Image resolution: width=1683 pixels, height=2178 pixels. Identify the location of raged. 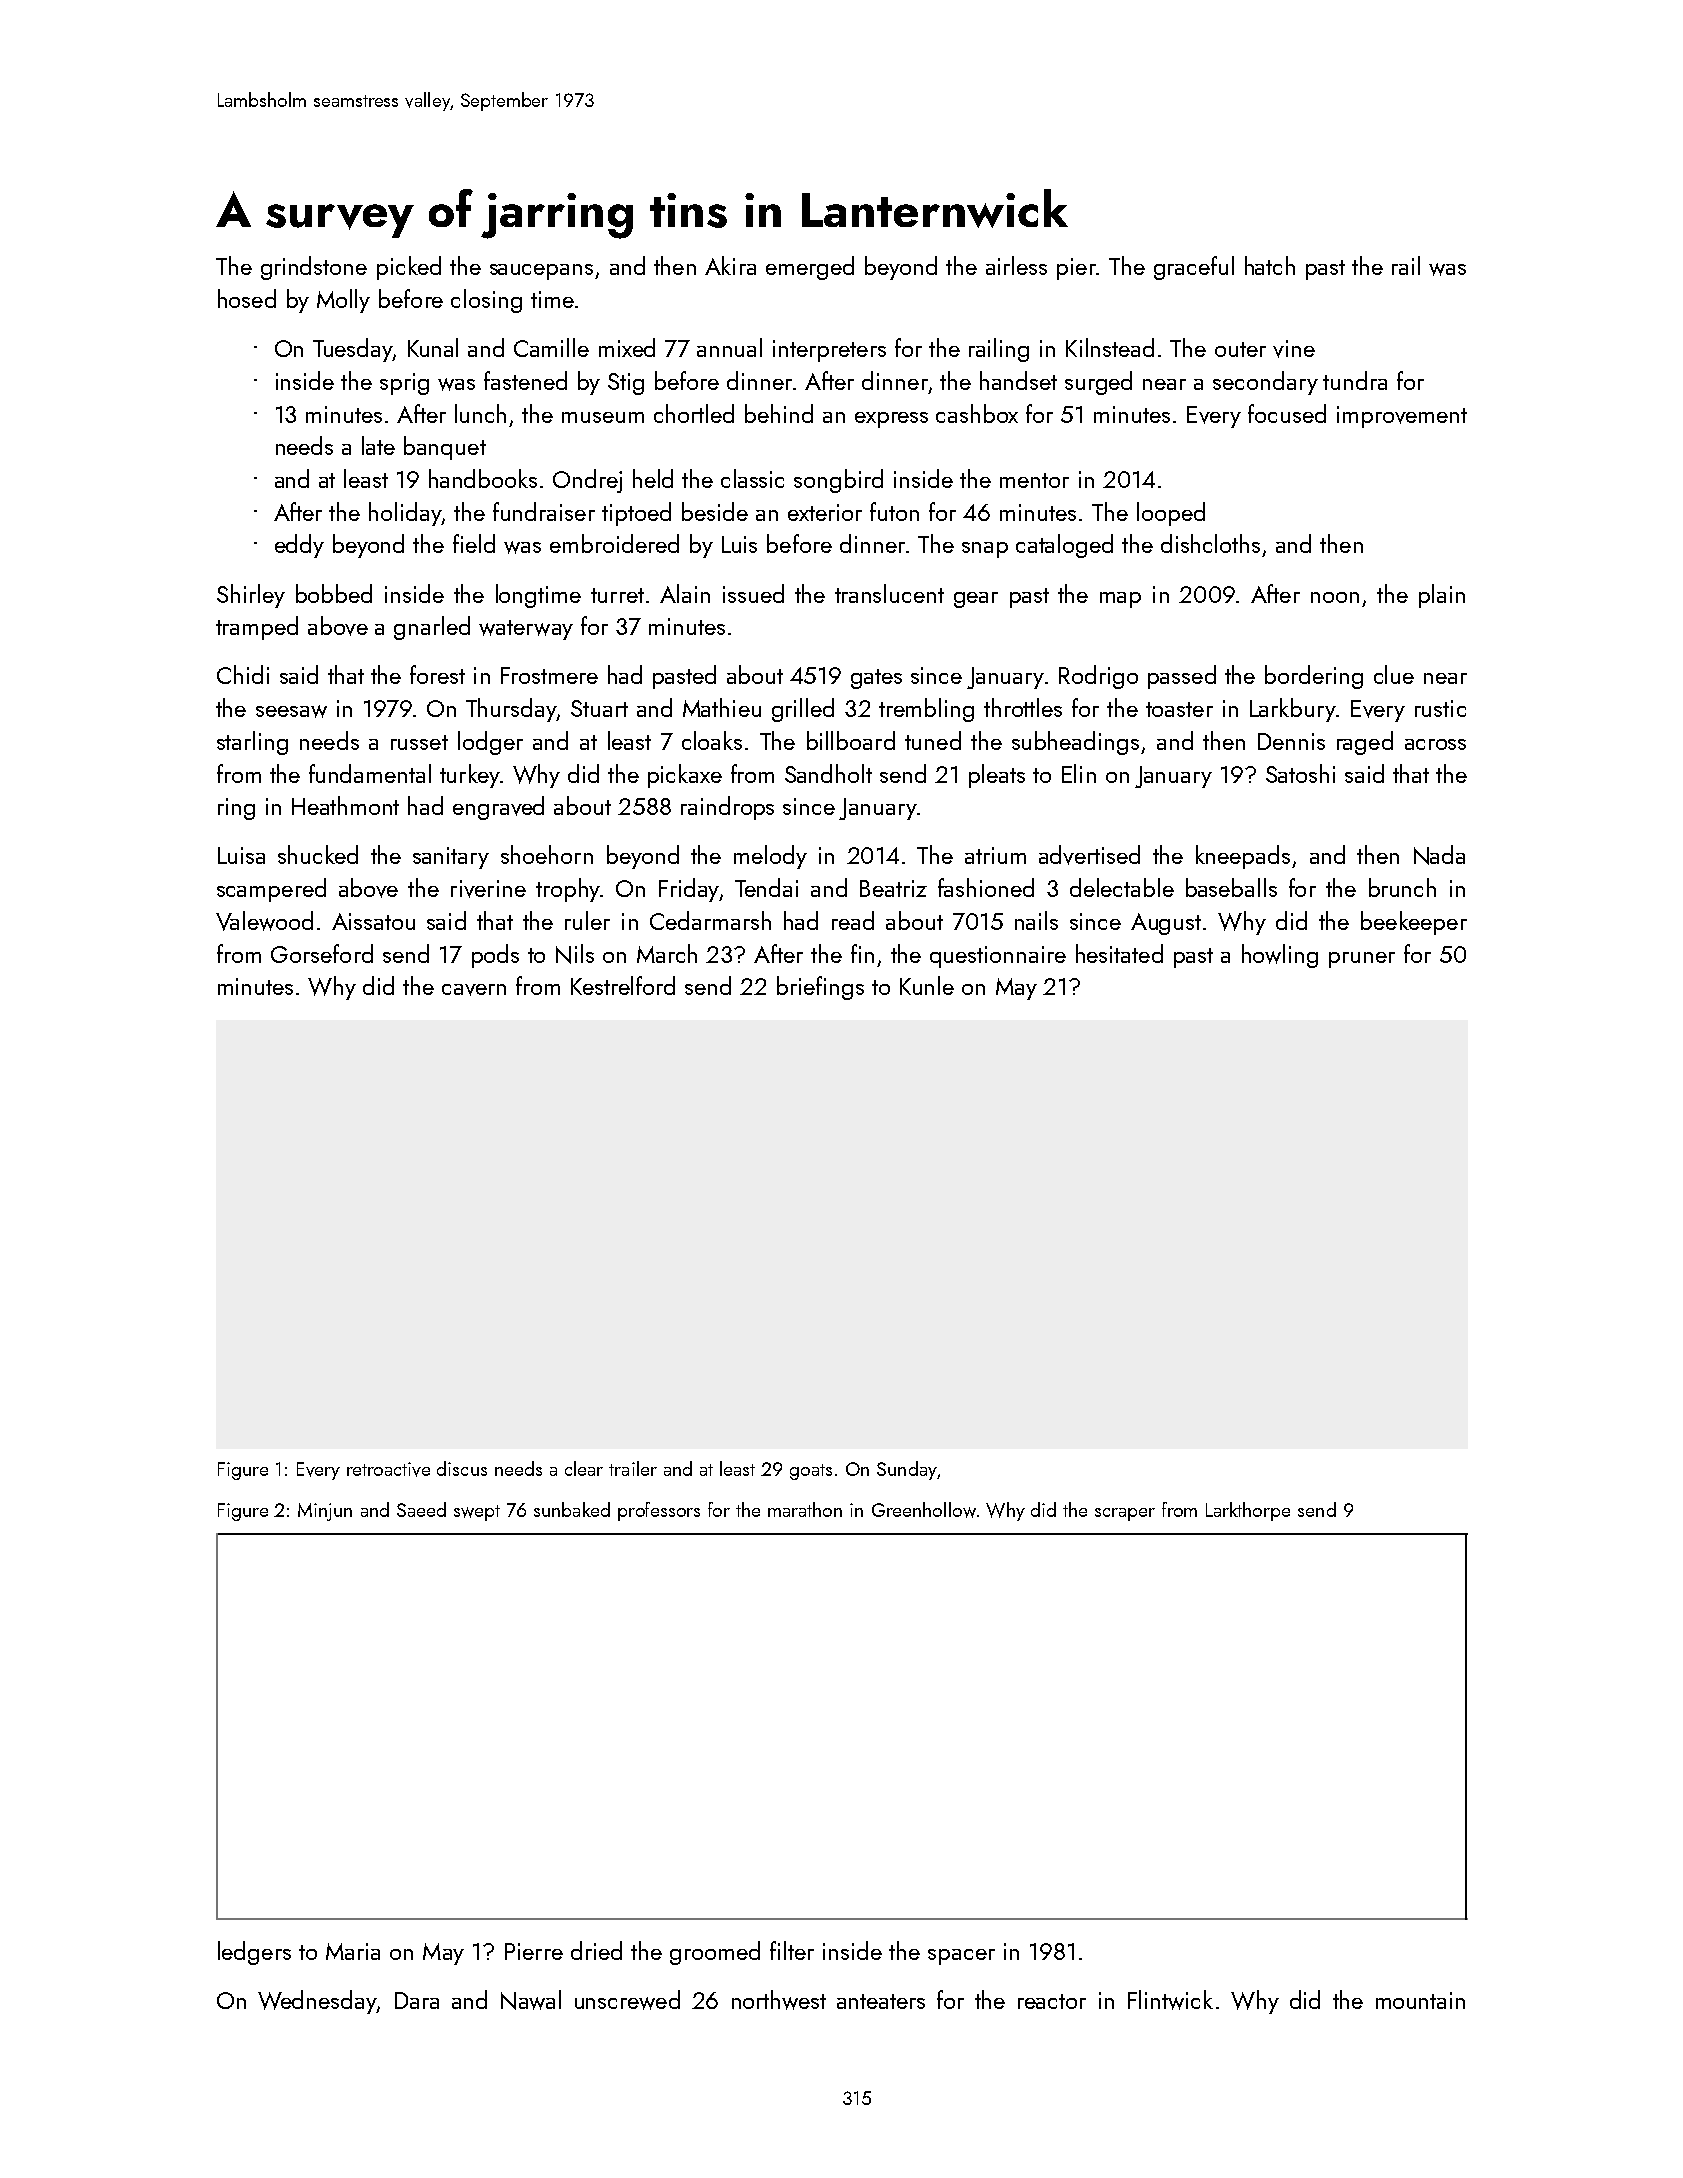
(1365, 743).
